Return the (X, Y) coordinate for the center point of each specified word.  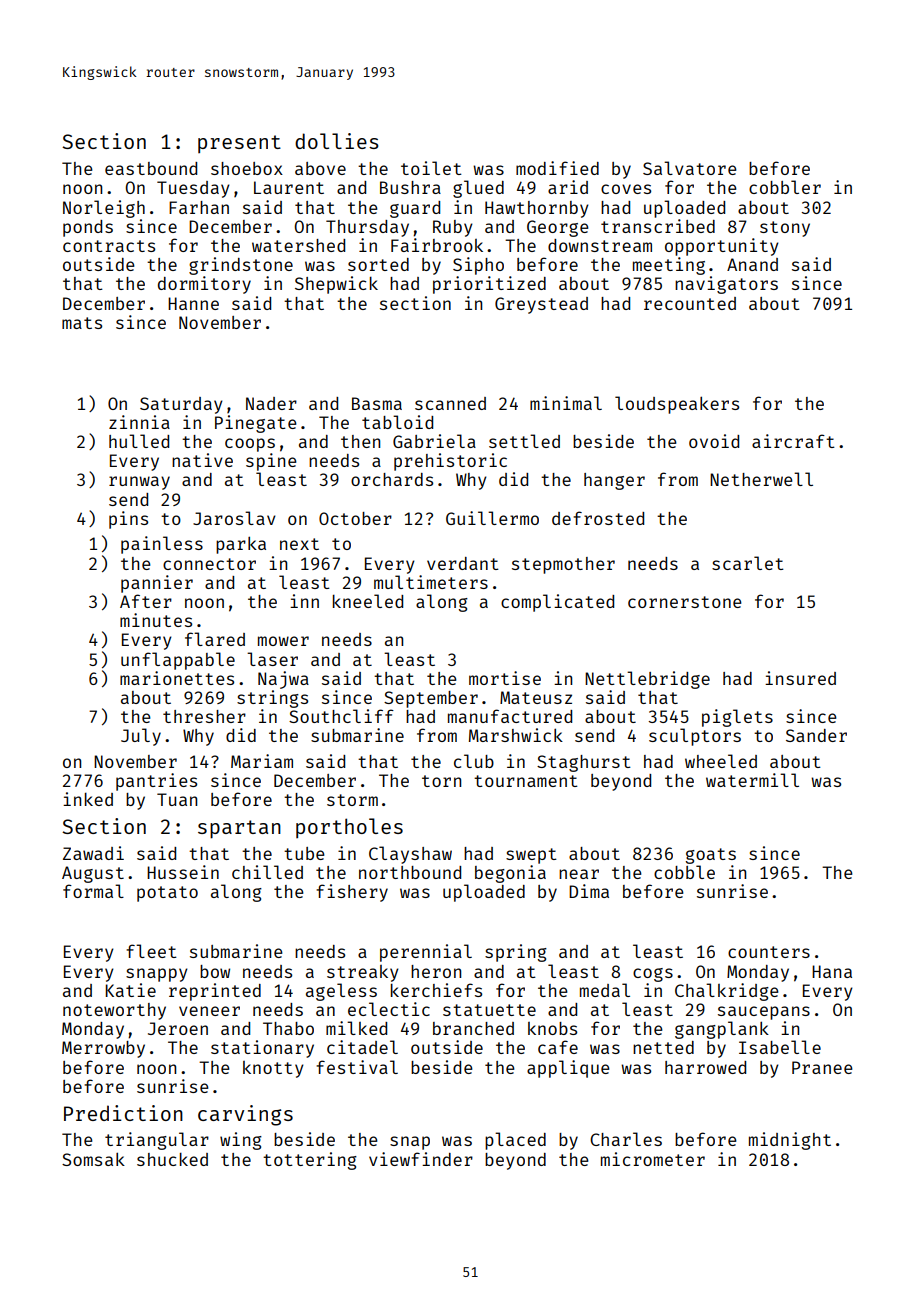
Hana (832, 971)
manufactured (510, 716)
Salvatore (690, 168)
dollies (337, 141)
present (239, 144)
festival (357, 1067)
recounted (690, 303)
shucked (172, 1159)
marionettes (177, 678)
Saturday (181, 405)
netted (663, 1047)
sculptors (695, 737)
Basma (377, 403)
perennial (426, 953)
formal (93, 891)
